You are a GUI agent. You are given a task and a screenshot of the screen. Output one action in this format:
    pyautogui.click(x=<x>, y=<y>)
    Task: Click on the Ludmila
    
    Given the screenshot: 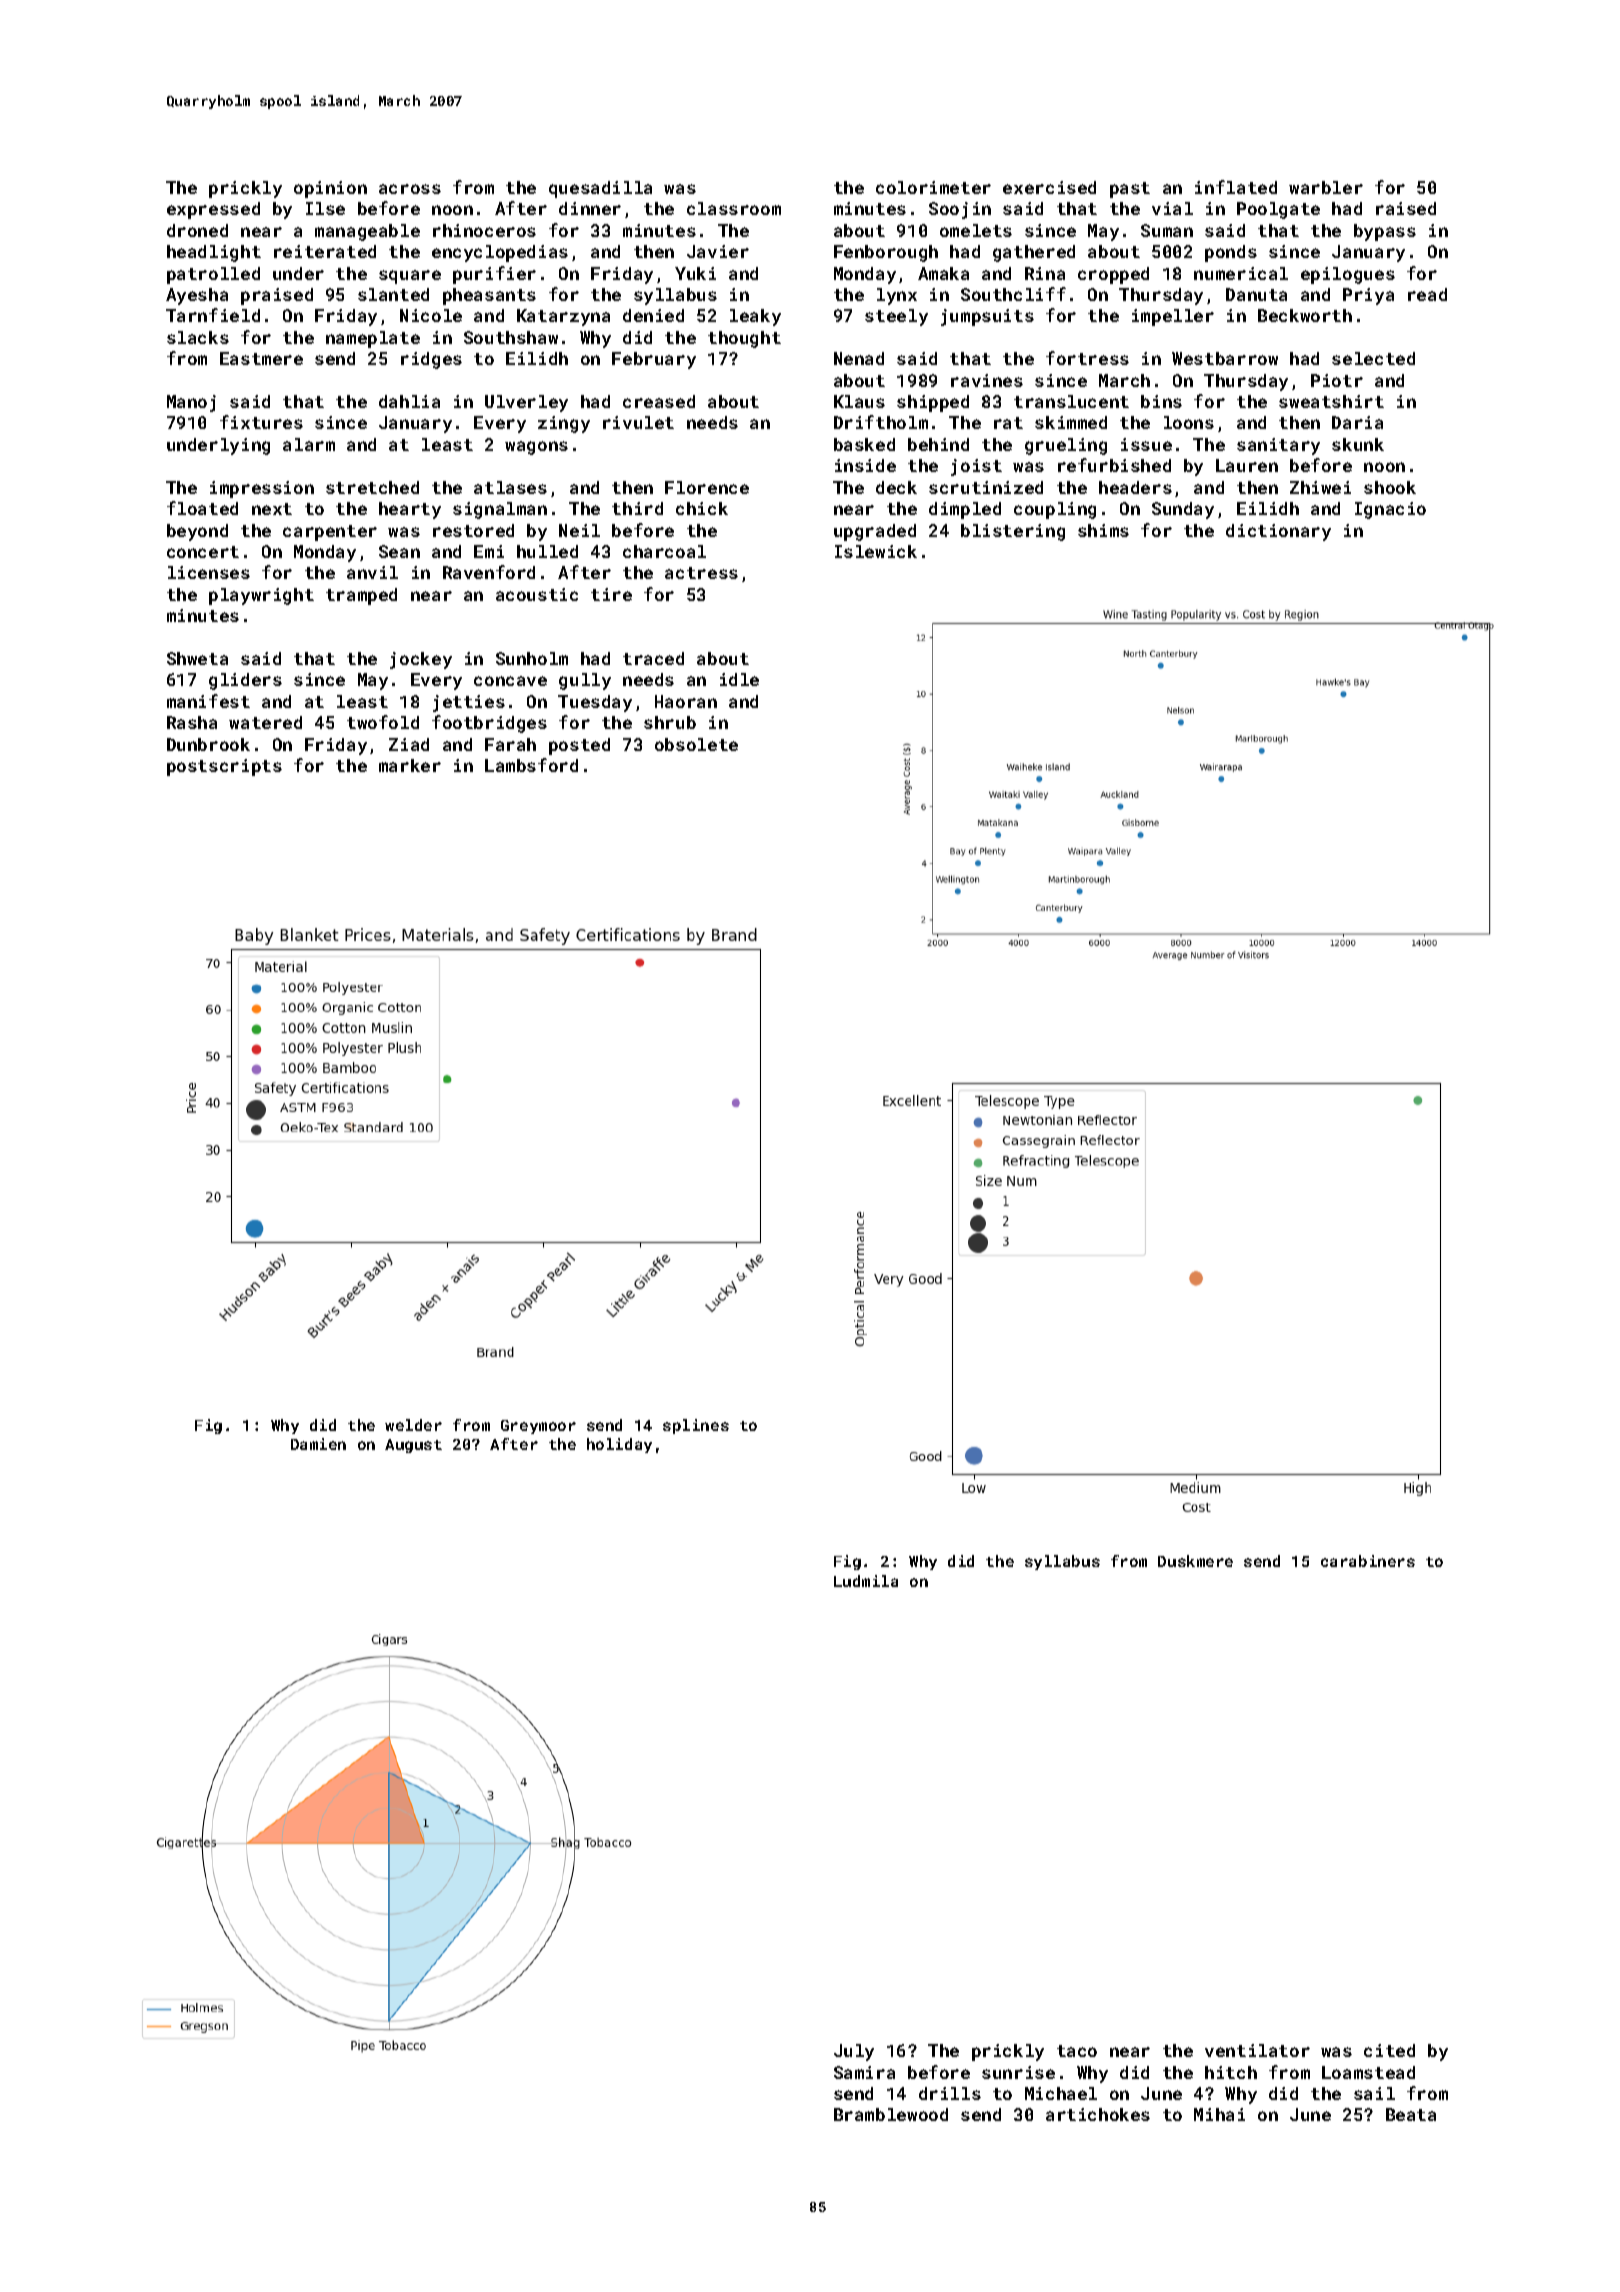 What is the action you would take?
    pyautogui.click(x=866, y=1581)
